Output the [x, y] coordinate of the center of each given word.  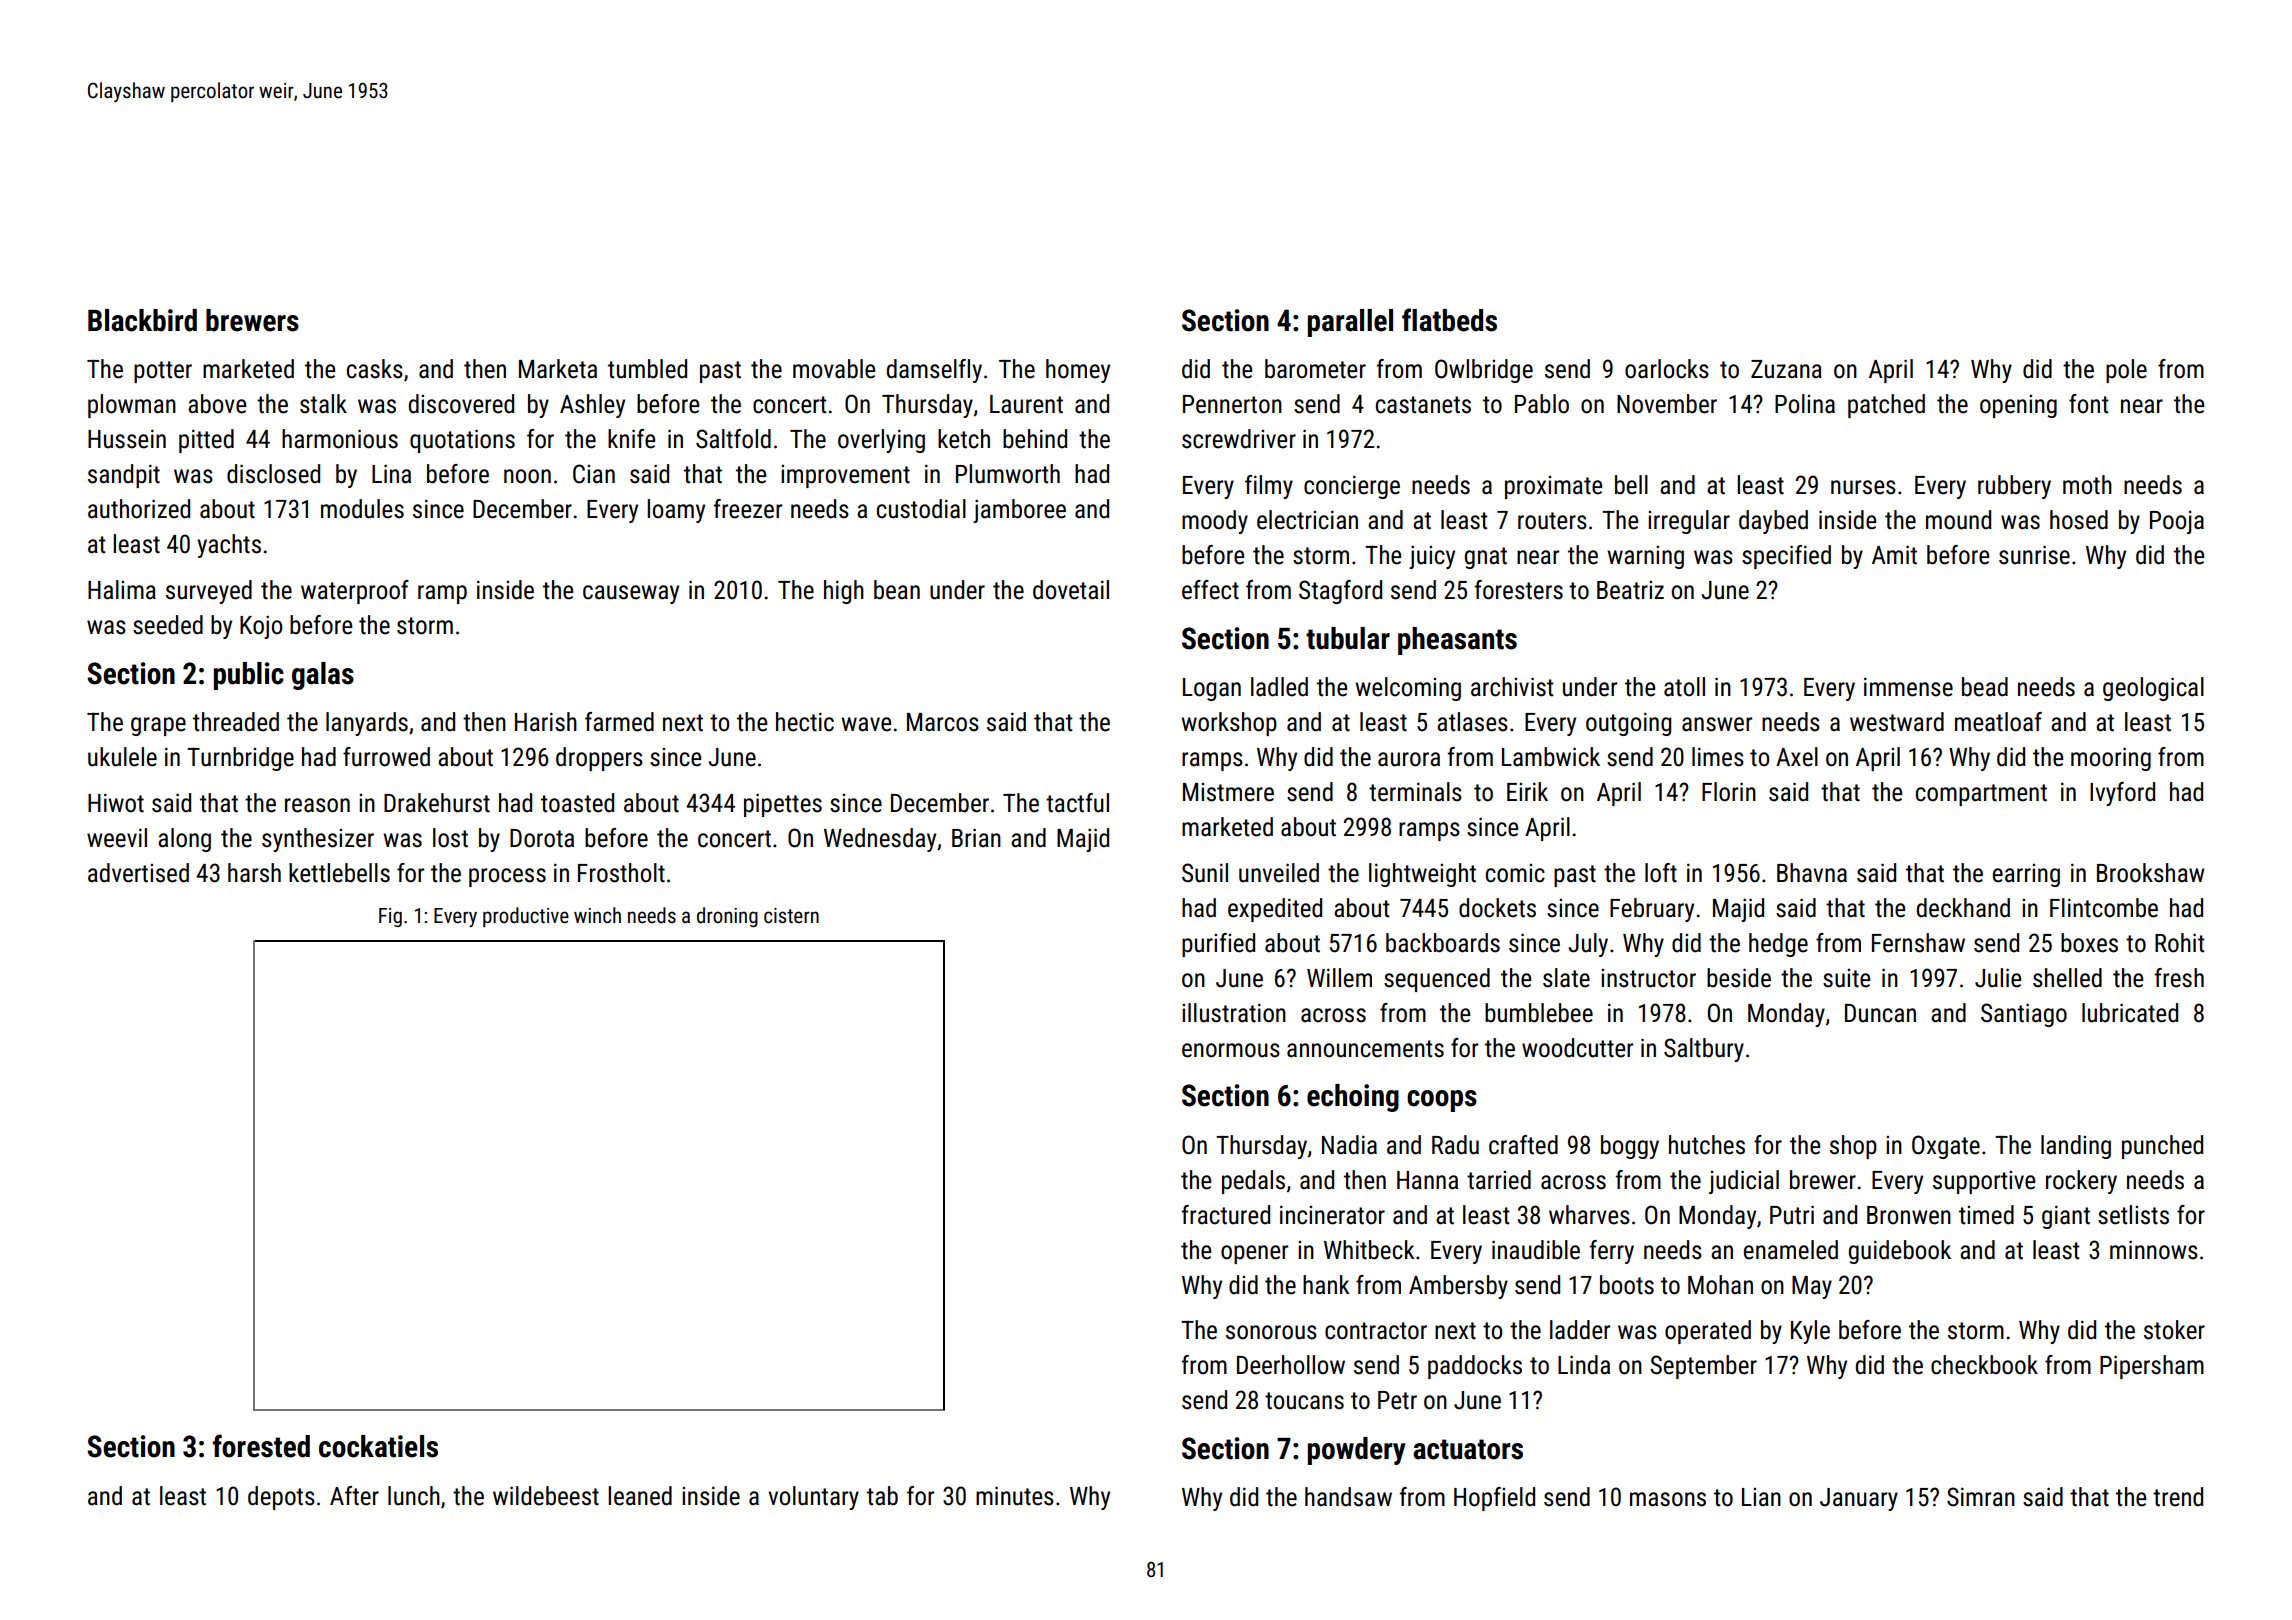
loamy [676, 511]
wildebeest [546, 1496]
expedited [1275, 910]
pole [2126, 371]
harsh [254, 873]
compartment [1981, 795]
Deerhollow [1291, 1365]
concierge [1352, 487]
